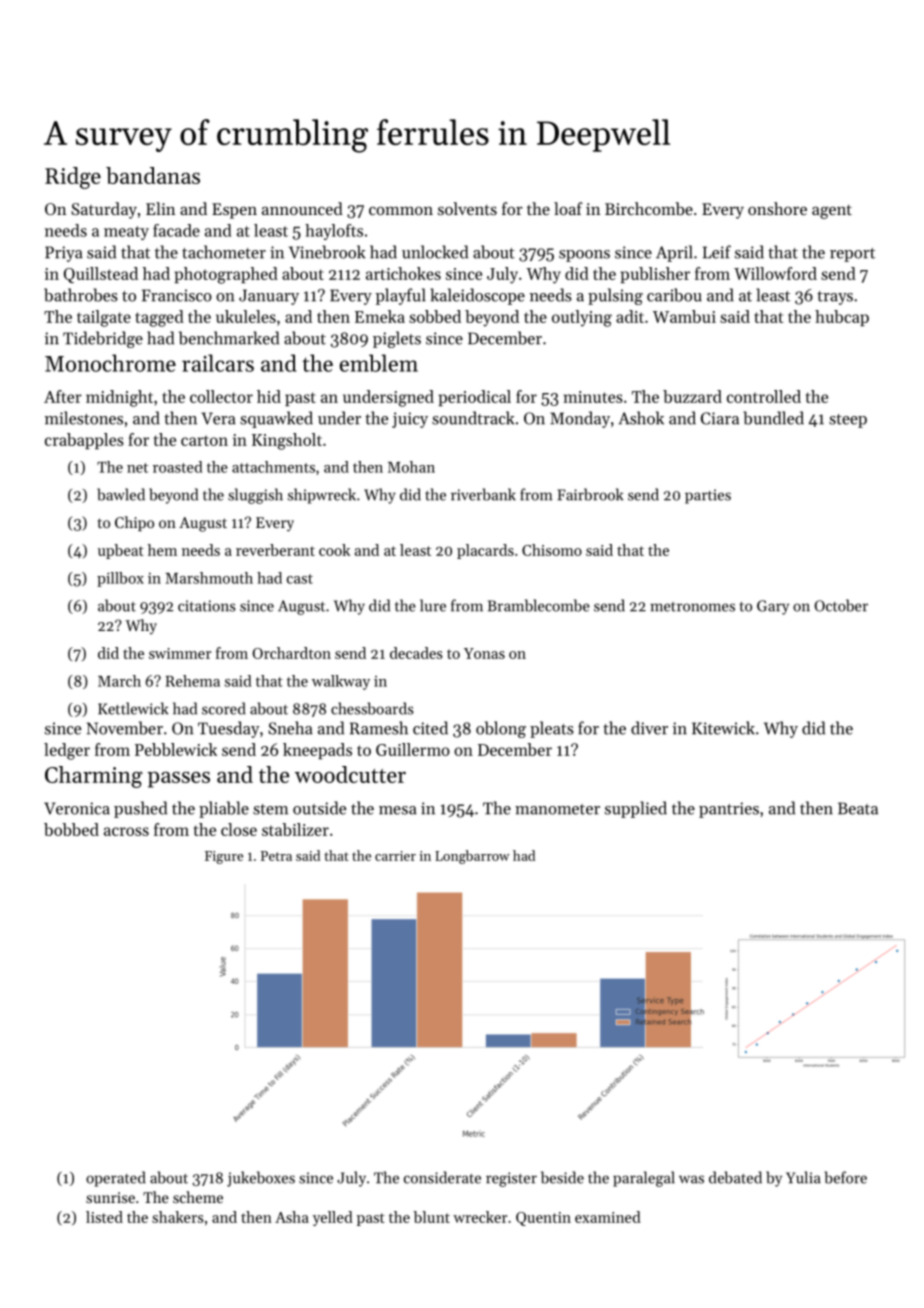 The image size is (924, 1308). Describe the element at coordinates (372, 708) in the page. I see `chessboards` at that location.
